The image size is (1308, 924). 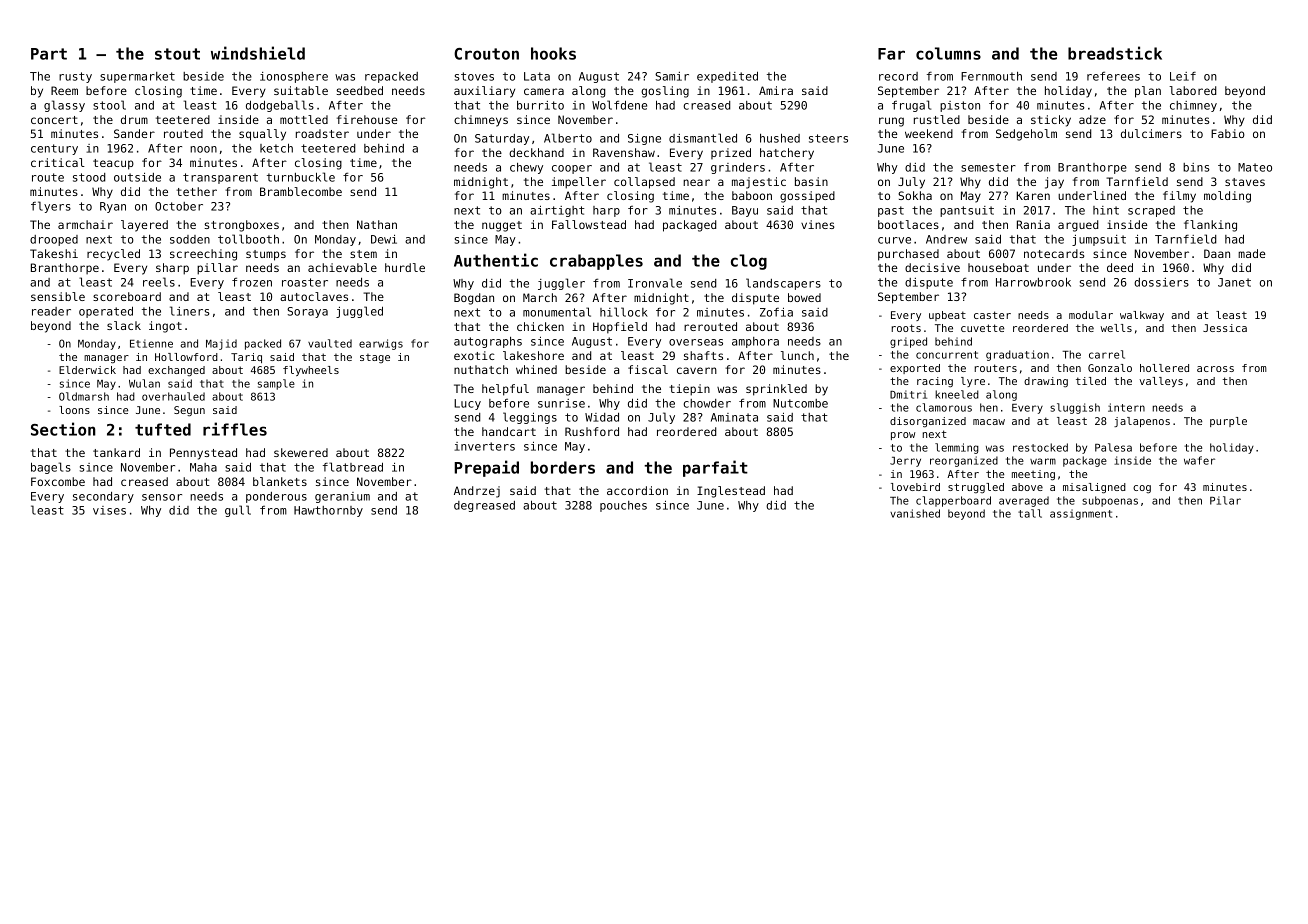 I want to click on Fallowstead, so click(x=589, y=224).
